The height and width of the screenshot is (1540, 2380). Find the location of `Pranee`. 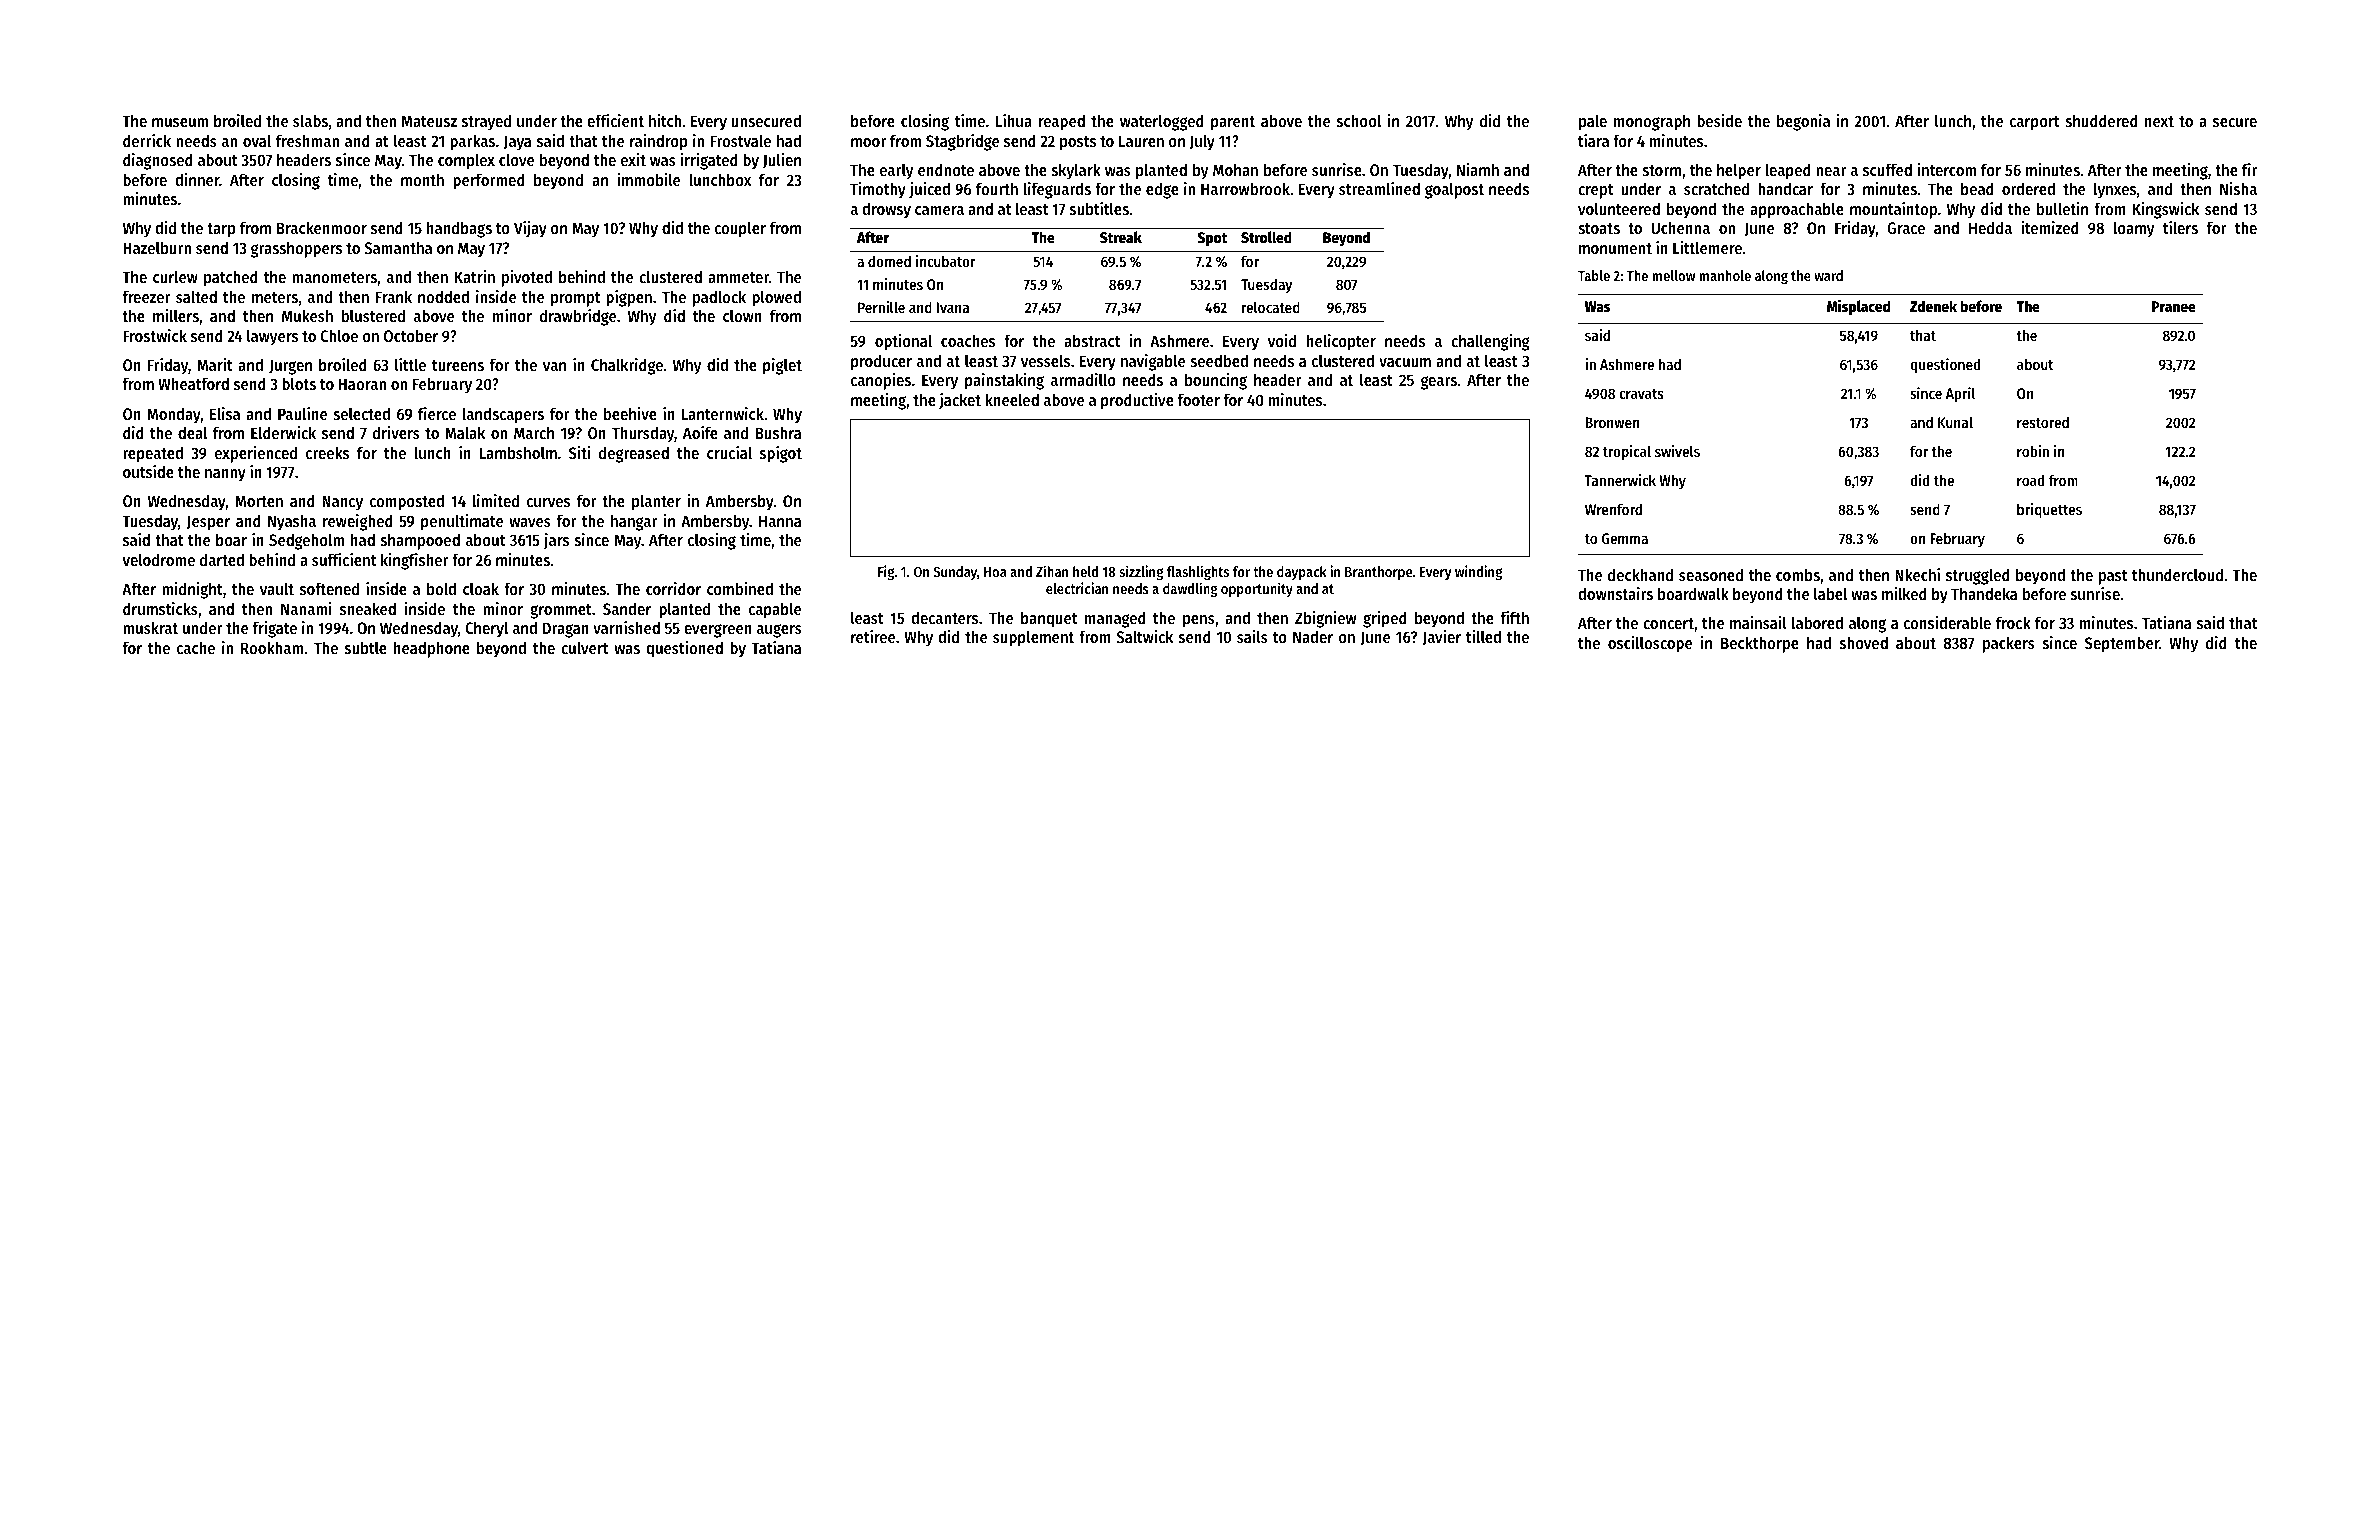

Pranee is located at coordinates (2174, 306).
